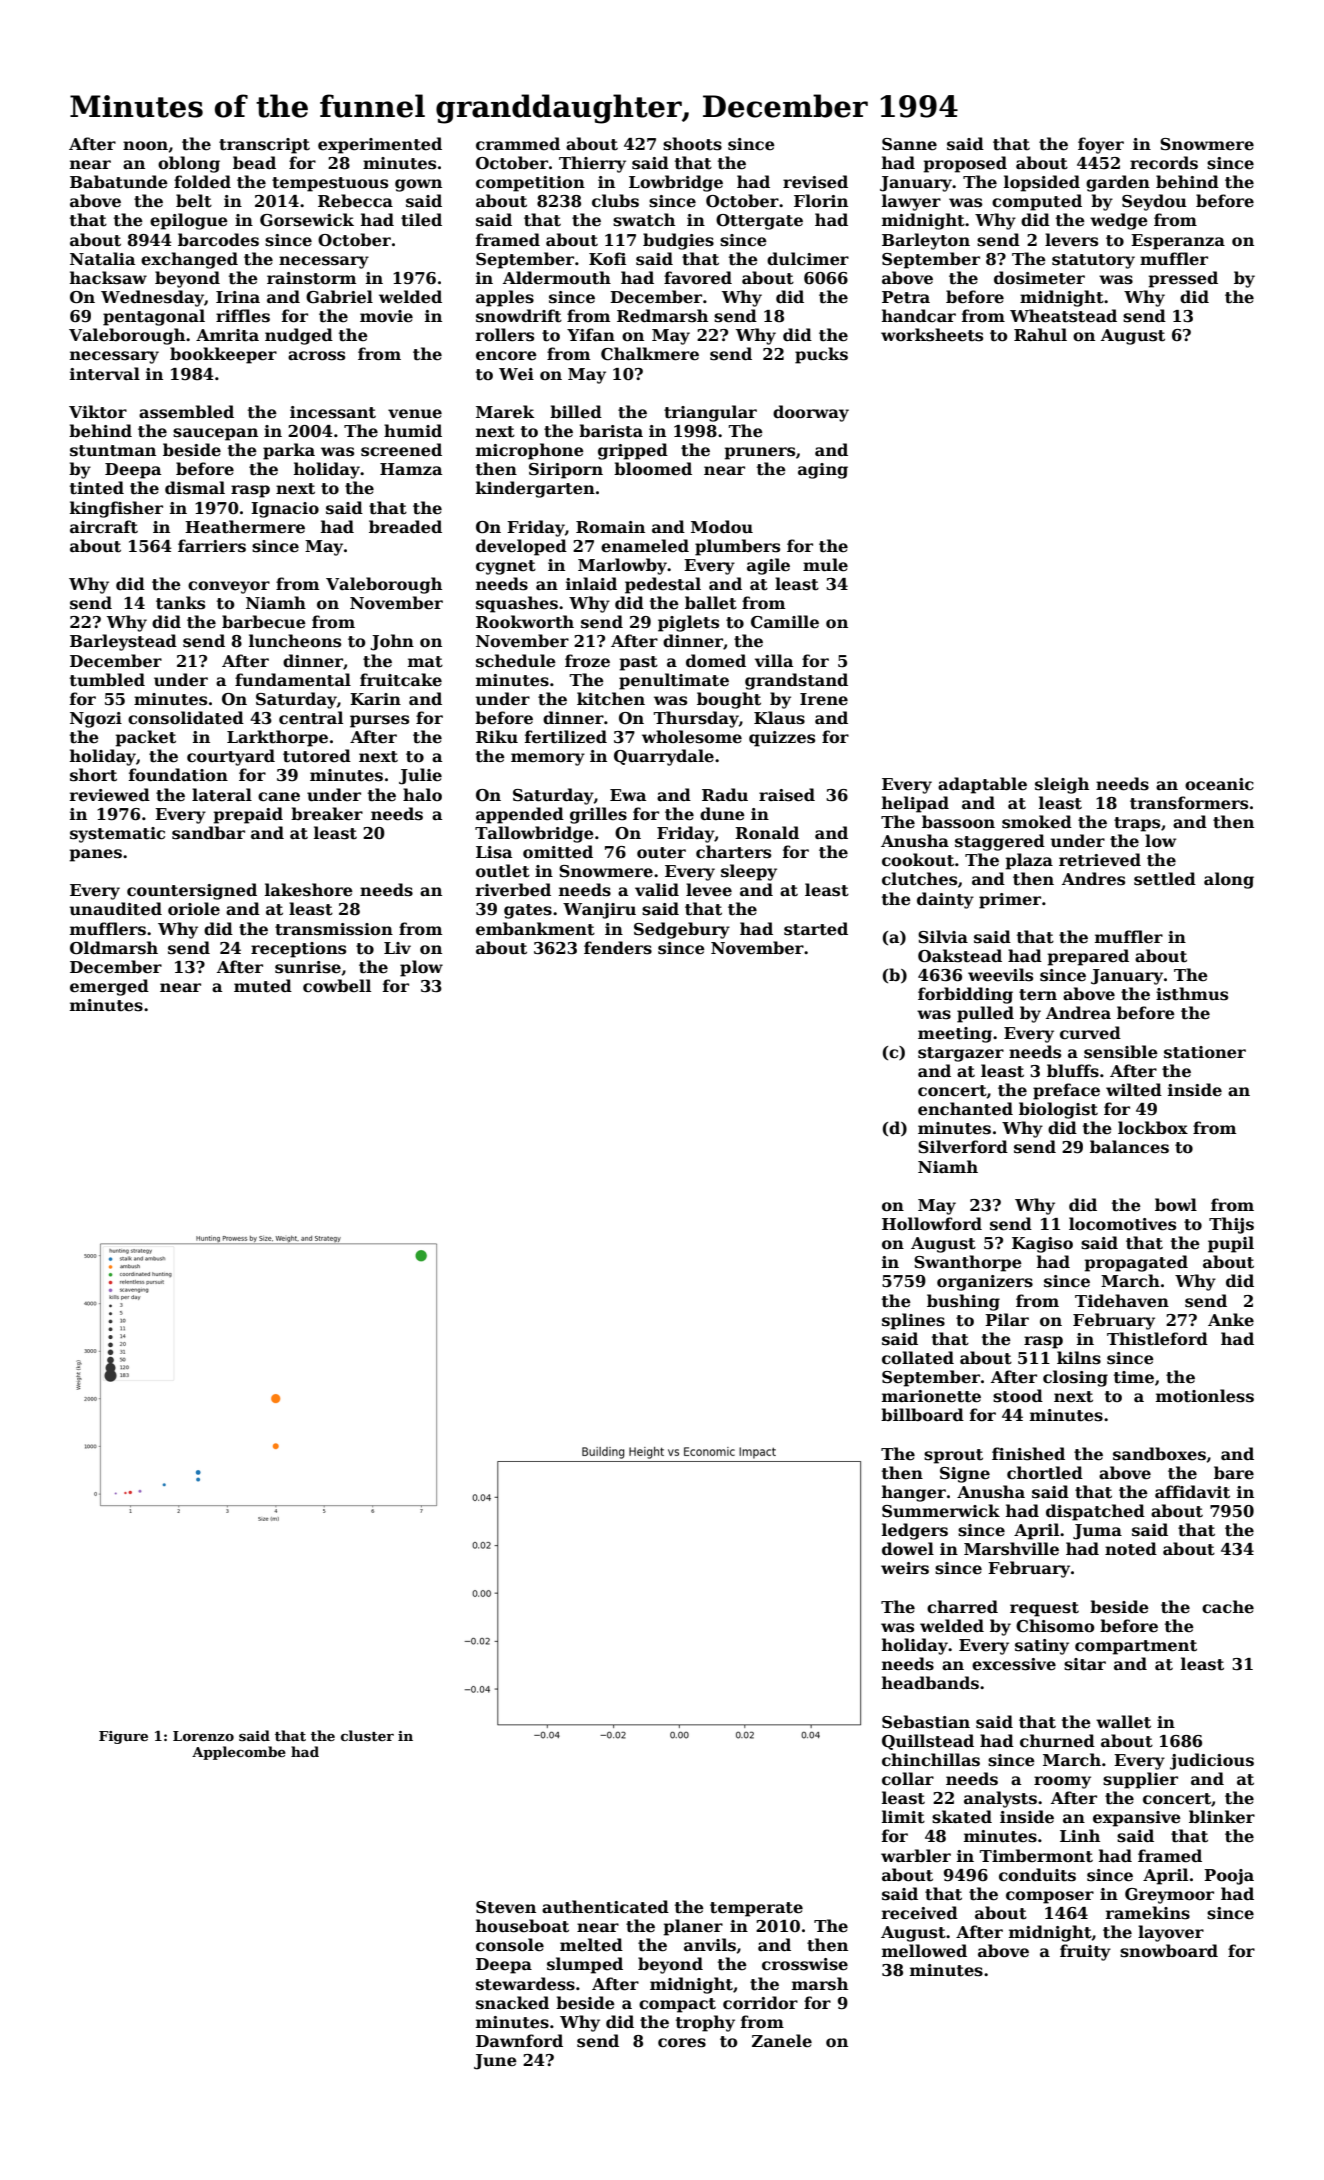  I want to click on oceanic, so click(1219, 784).
